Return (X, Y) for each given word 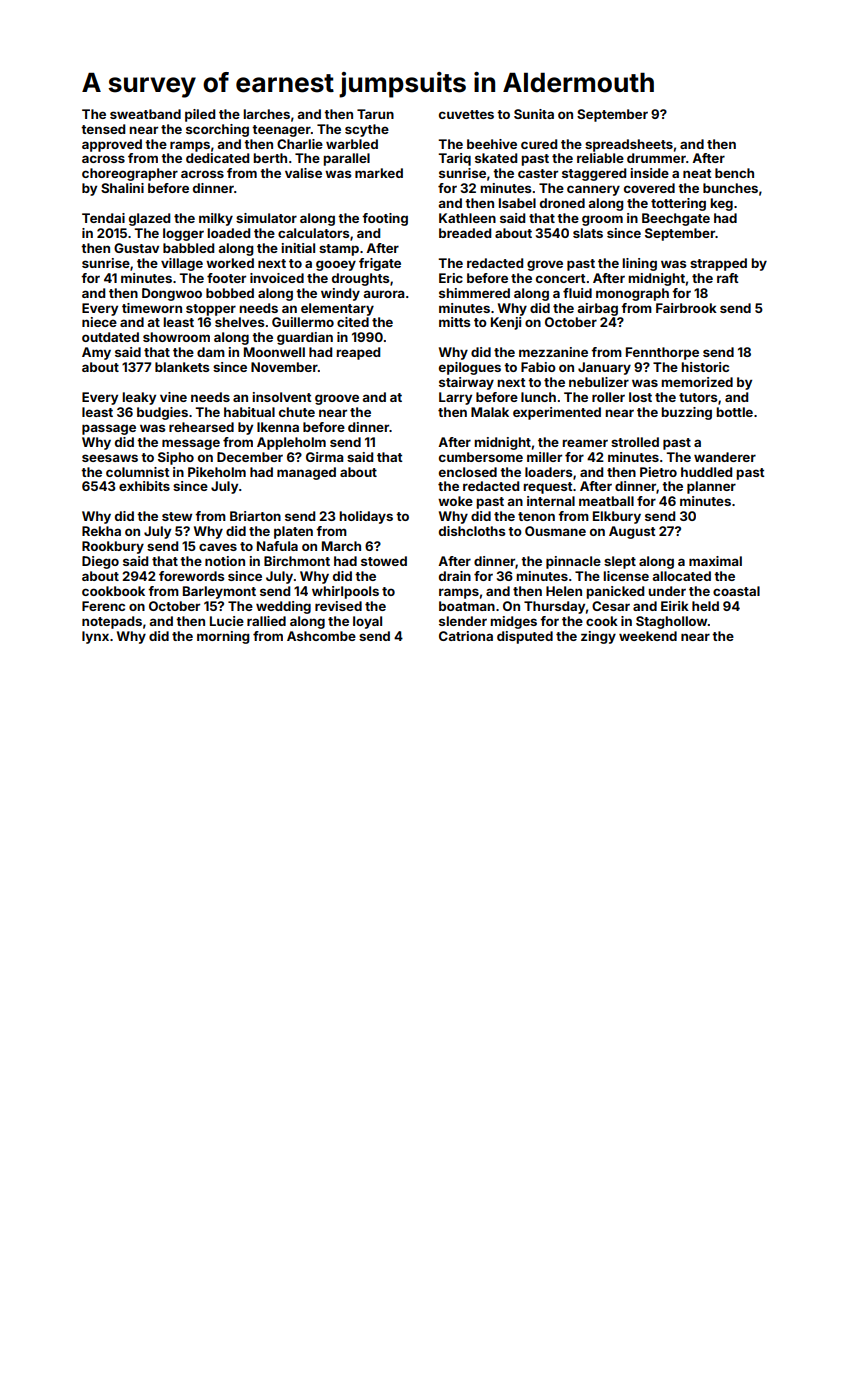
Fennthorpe (662, 353)
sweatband (145, 114)
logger (183, 234)
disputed (525, 637)
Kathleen (467, 218)
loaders (549, 472)
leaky (139, 398)
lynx (95, 637)
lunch (538, 397)
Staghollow (671, 622)
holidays (366, 517)
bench (734, 173)
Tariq (454, 159)
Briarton (255, 516)
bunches (730, 188)
